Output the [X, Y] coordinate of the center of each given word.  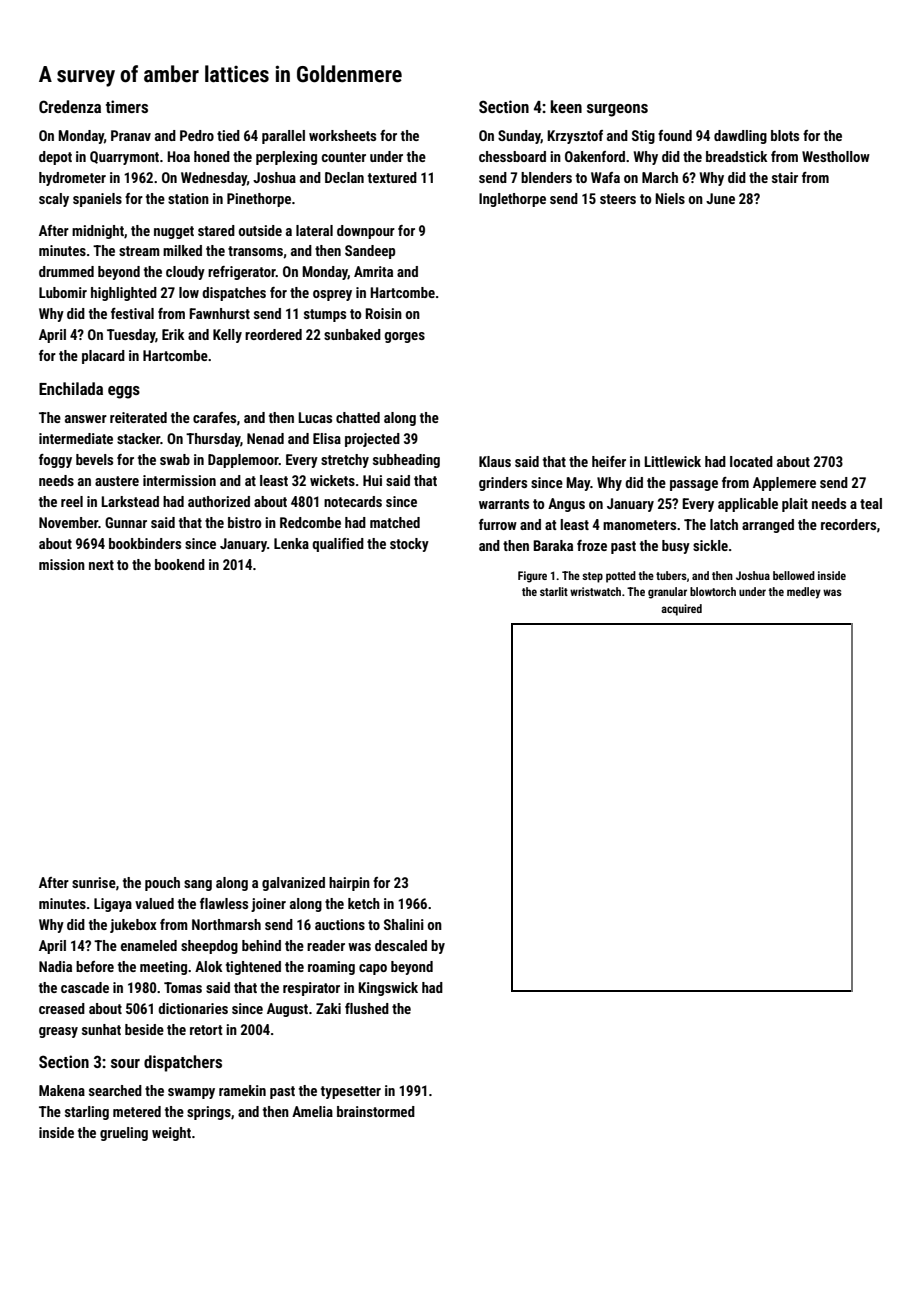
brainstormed [376, 1111]
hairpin [349, 884]
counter [344, 157]
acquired [681, 610]
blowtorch [713, 591]
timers [127, 106]
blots [785, 135]
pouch [162, 884]
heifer [609, 461]
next [101, 565]
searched [115, 1090]
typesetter [351, 1092]
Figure [532, 577]
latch [724, 524]
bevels [94, 459]
